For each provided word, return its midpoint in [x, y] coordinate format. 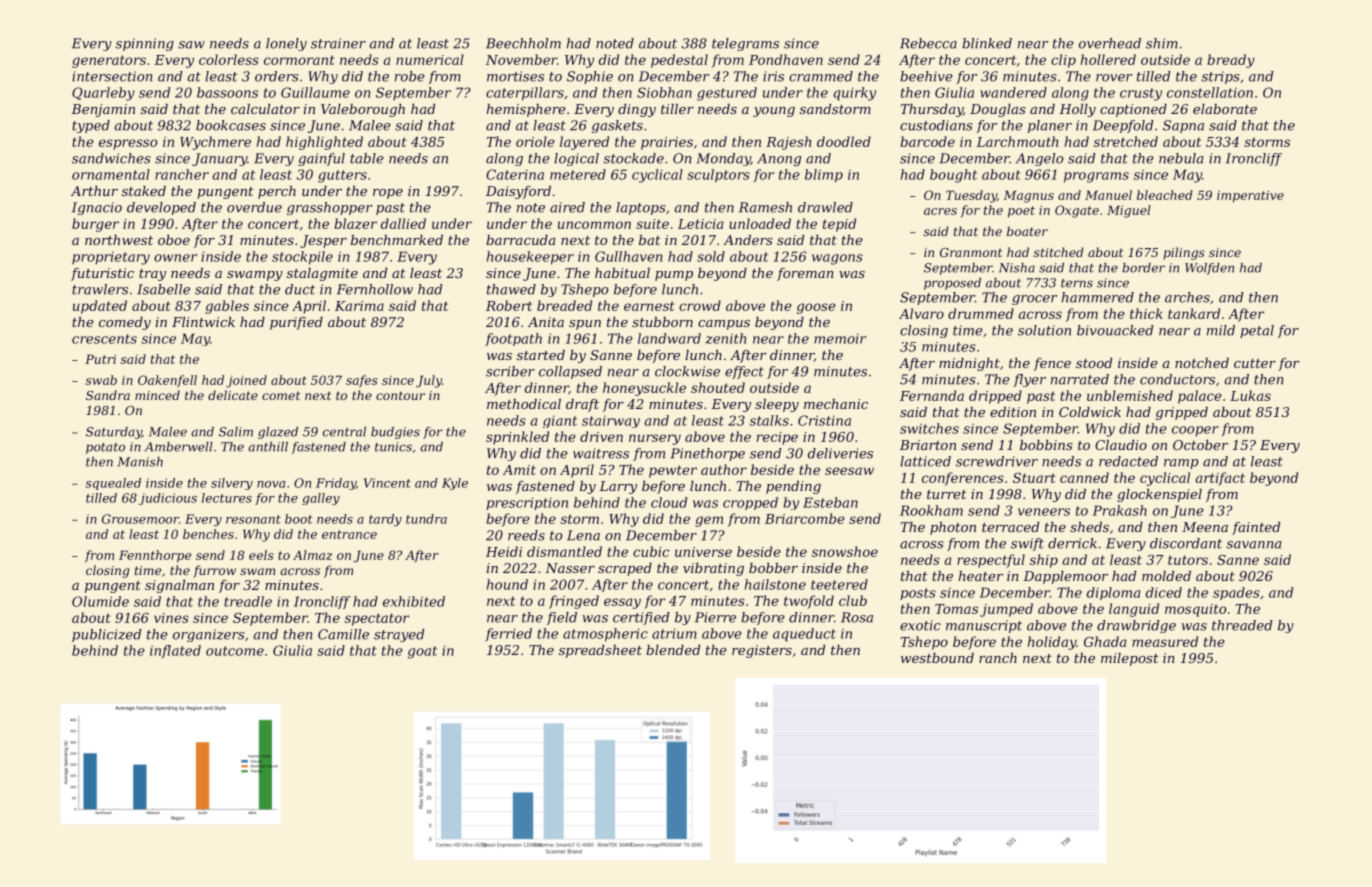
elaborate [1225, 109]
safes [362, 381]
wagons [837, 259]
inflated [175, 651]
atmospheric [605, 635]
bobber [773, 568]
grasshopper [329, 208]
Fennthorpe [155, 556]
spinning [145, 44]
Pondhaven [786, 59]
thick [1146, 313]
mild [1221, 330]
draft [582, 405]
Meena [1205, 527]
